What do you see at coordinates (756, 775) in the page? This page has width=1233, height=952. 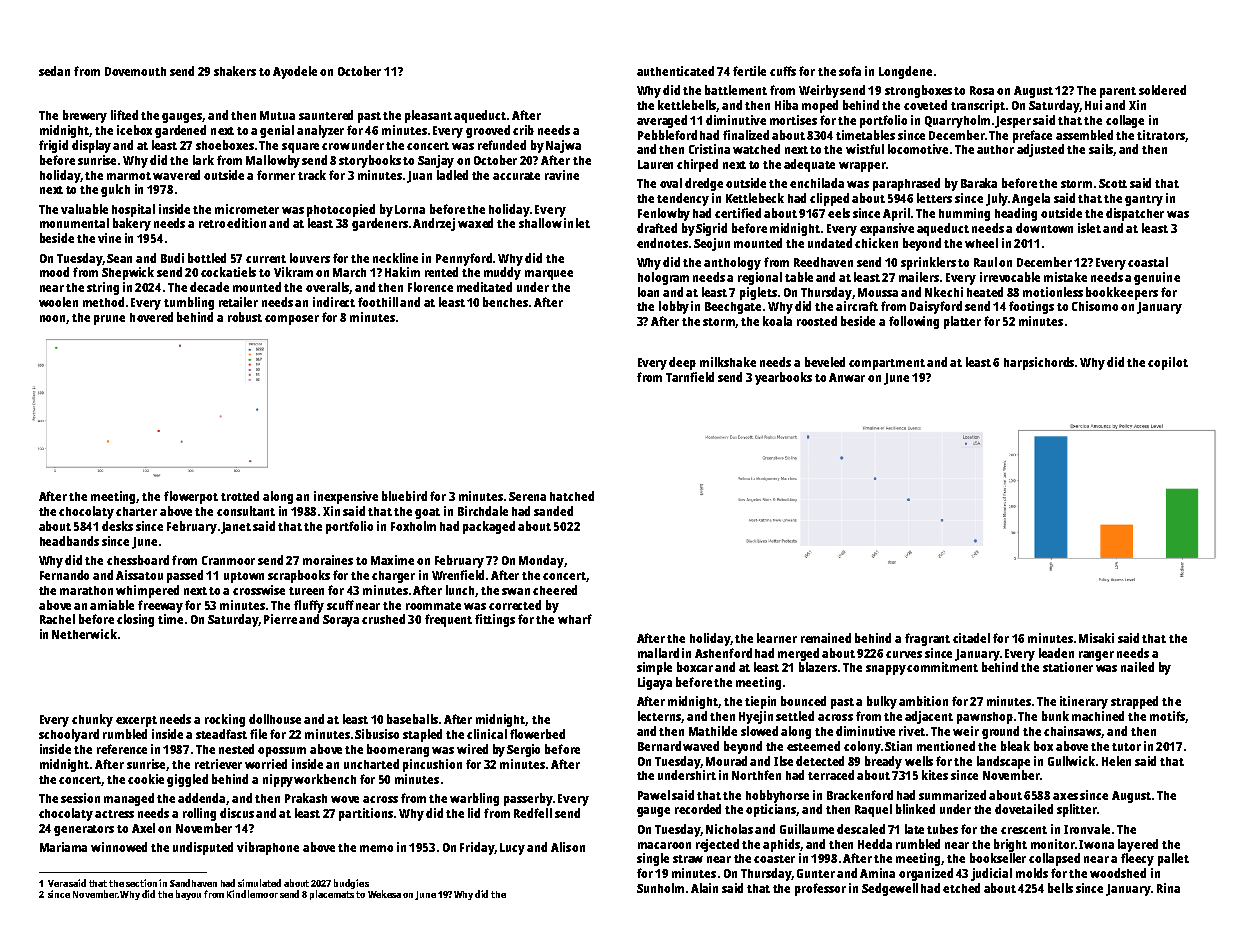 I see `Northfen` at bounding box center [756, 775].
